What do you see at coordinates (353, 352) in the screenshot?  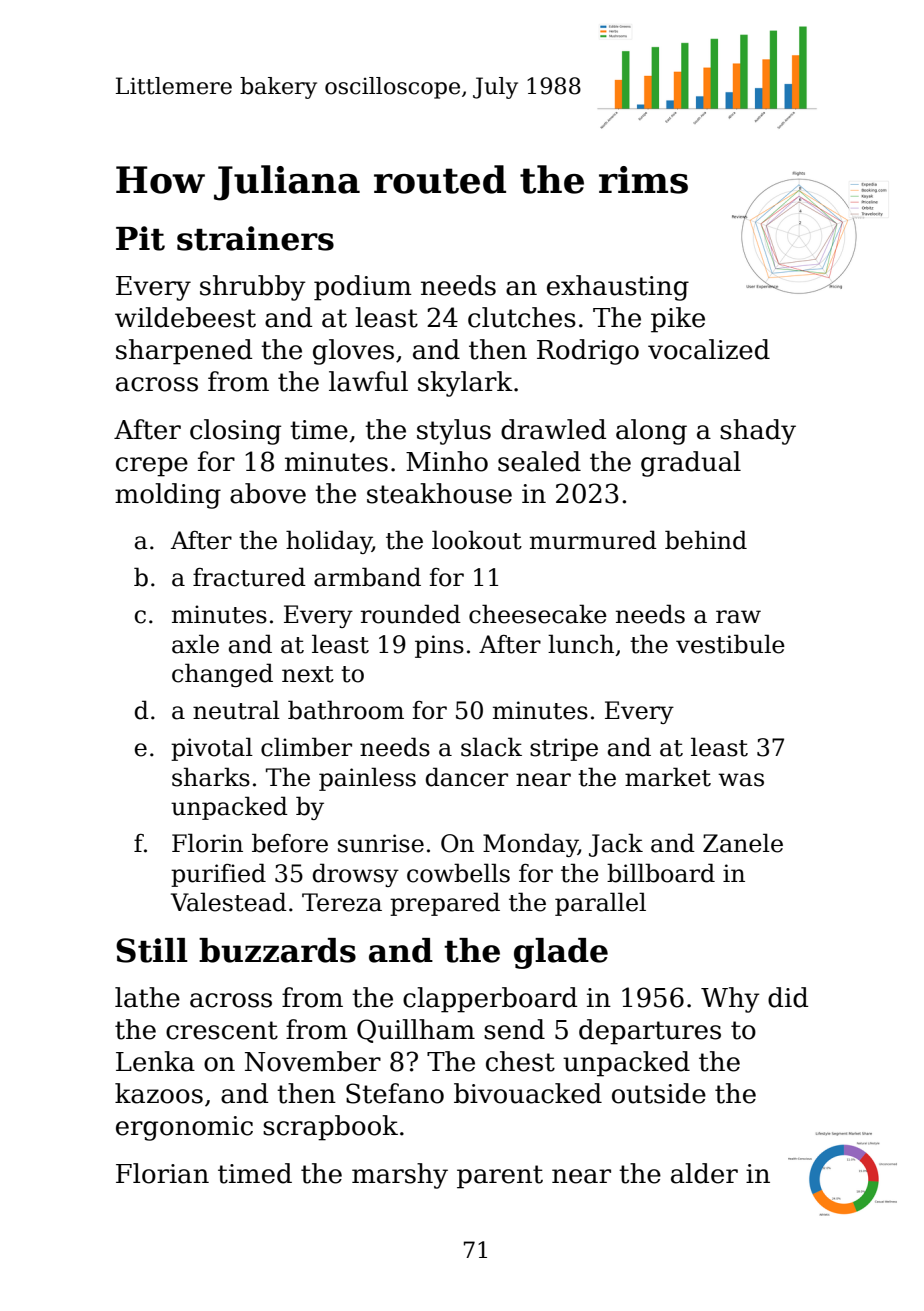 I see `gloves` at bounding box center [353, 352].
